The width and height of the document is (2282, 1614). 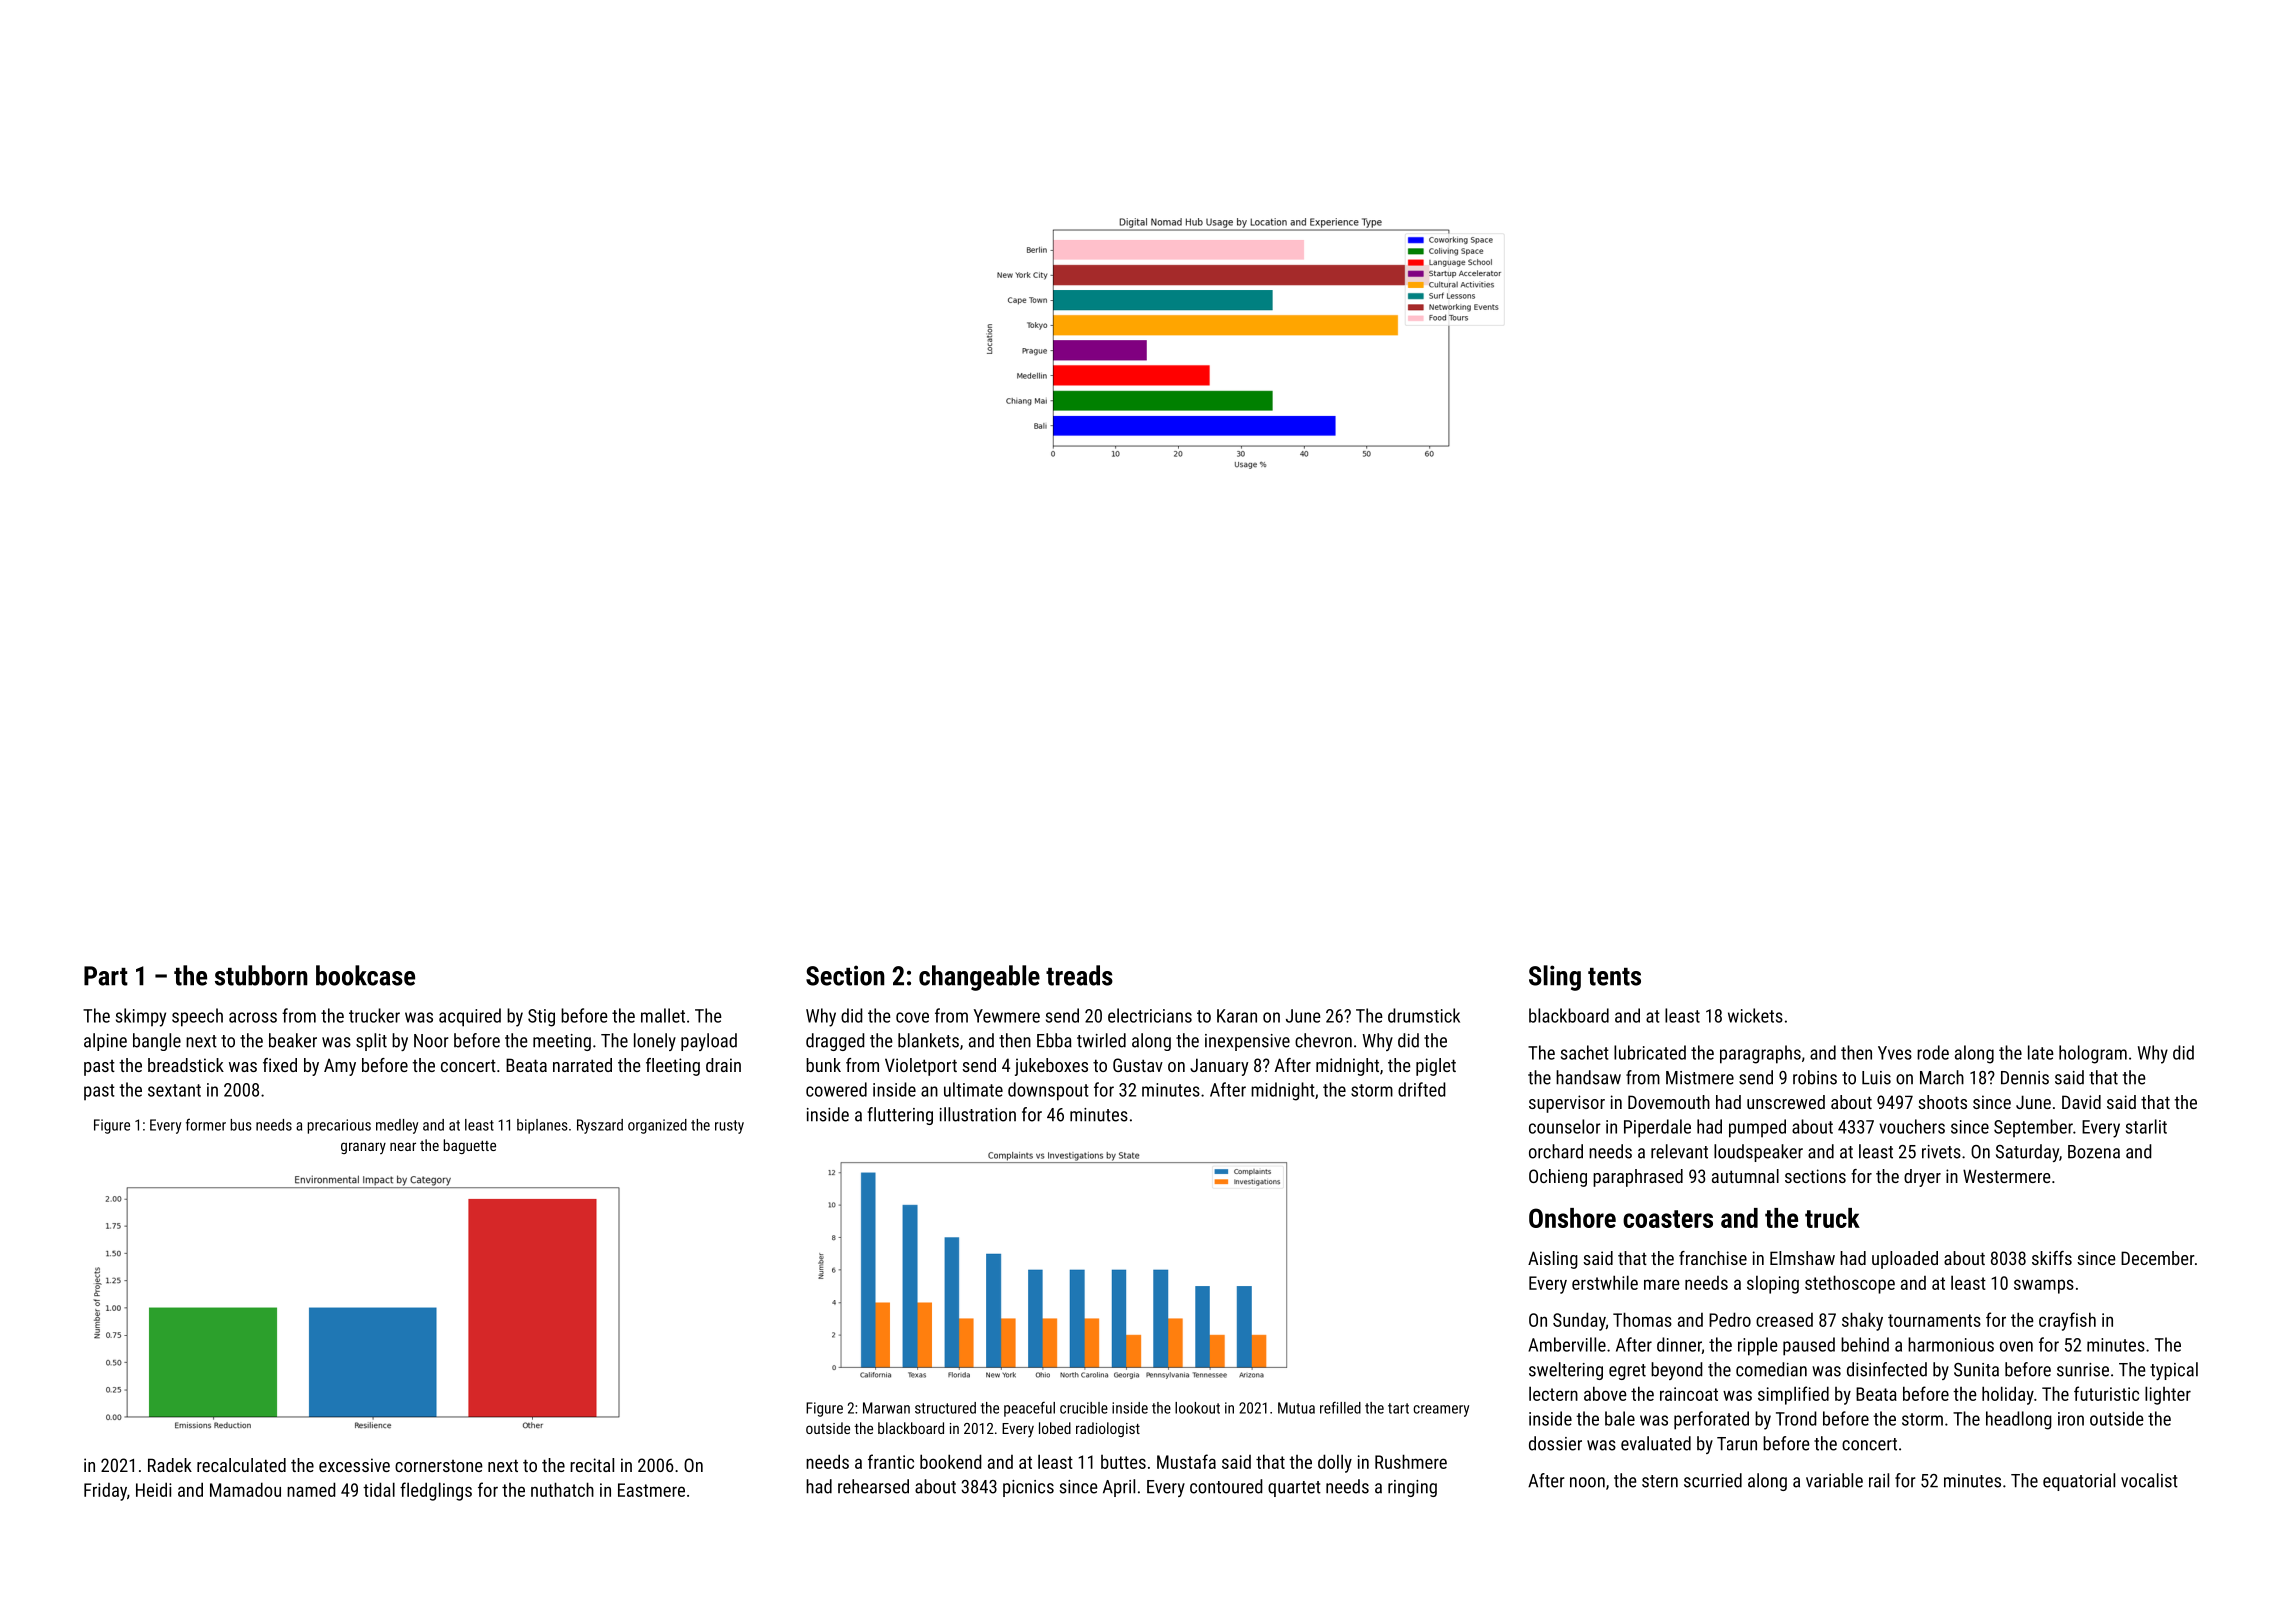 I want to click on mallet, so click(x=663, y=1015).
